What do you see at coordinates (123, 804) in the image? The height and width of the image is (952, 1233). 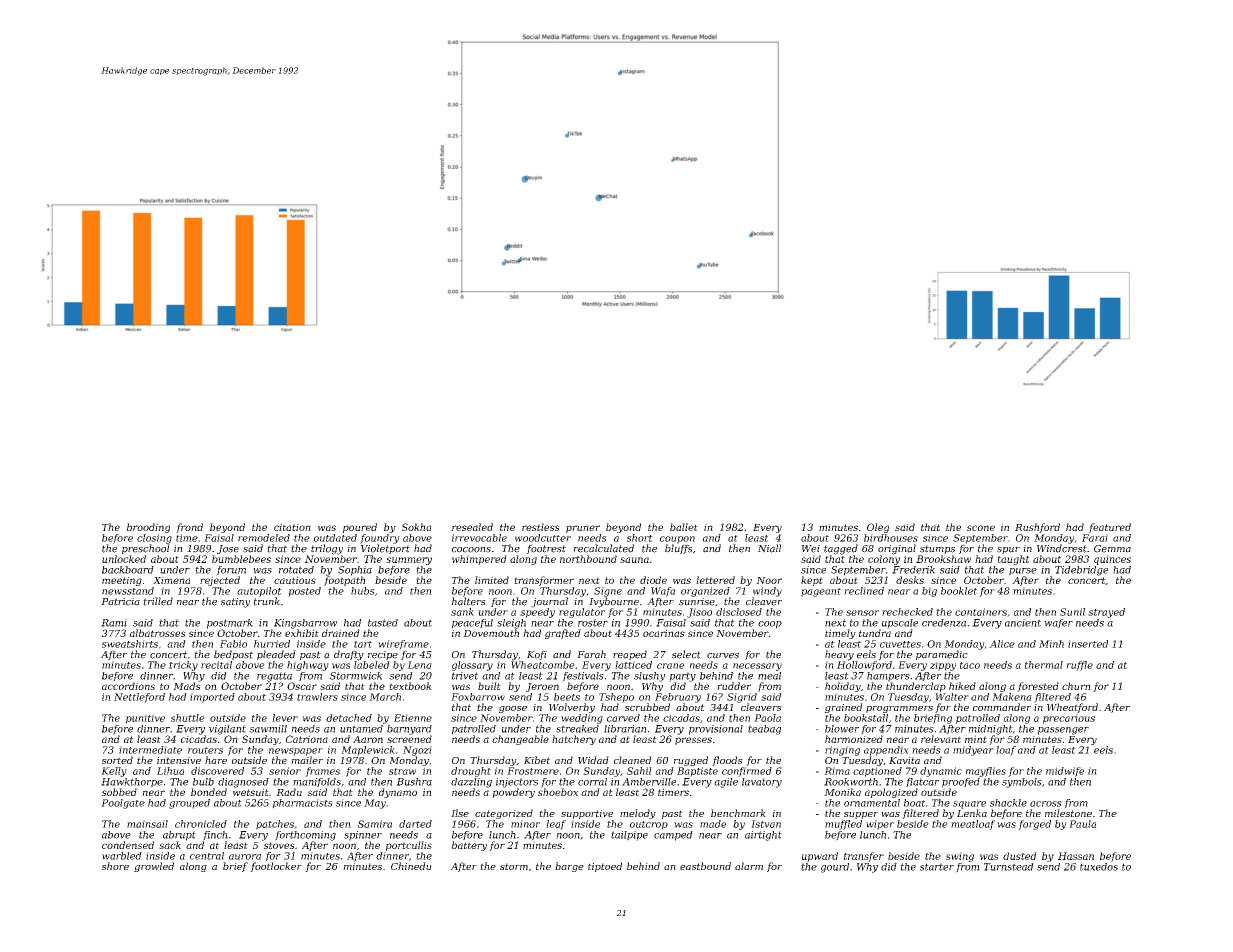 I see `Poolgate` at bounding box center [123, 804].
